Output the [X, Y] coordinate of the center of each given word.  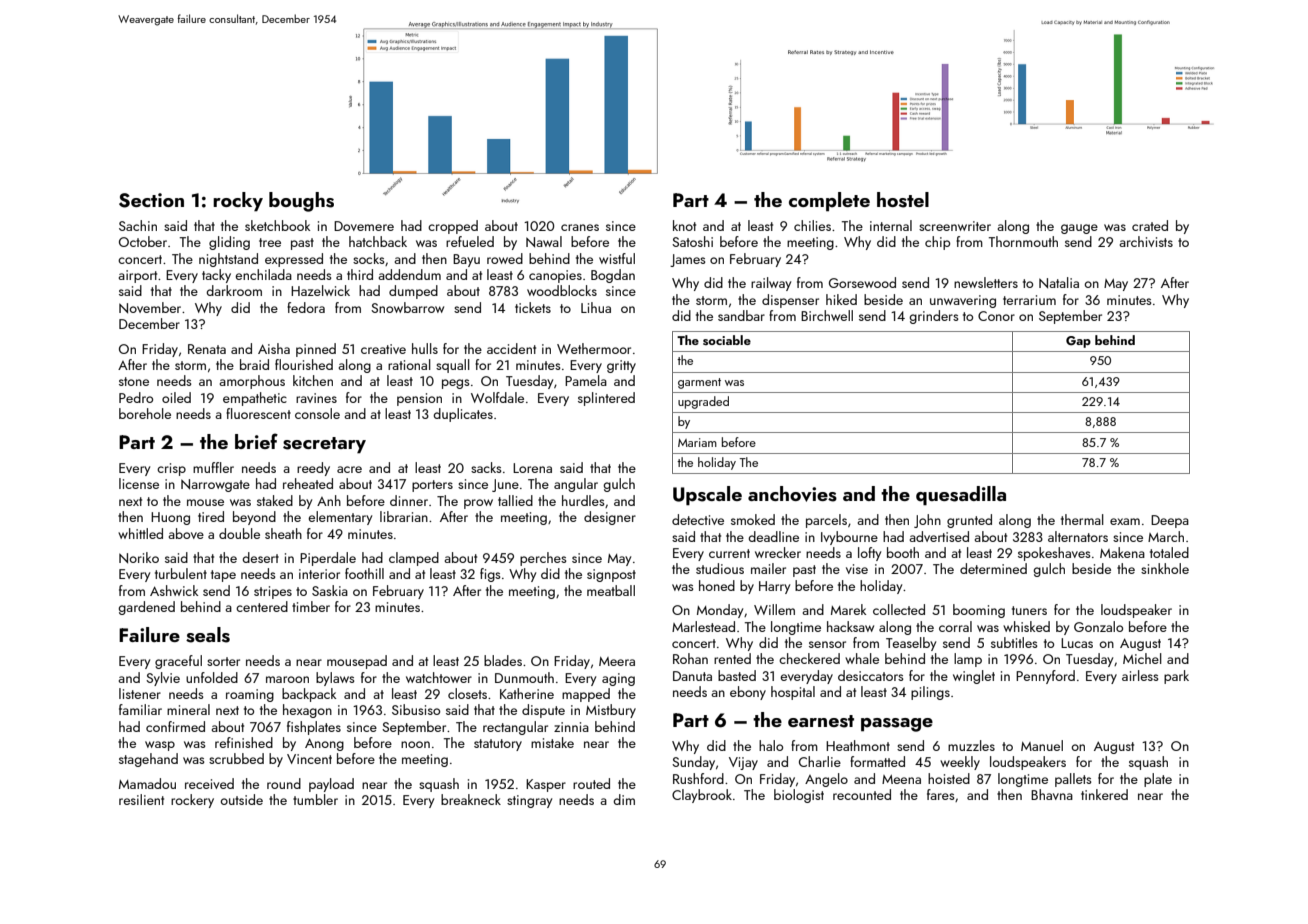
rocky [238, 202]
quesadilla [961, 496]
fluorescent [258, 413]
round [284, 783]
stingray [529, 801]
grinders [934, 317]
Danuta [692, 676]
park [1176, 677]
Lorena [532, 468]
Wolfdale [497, 397]
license [139, 483]
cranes [580, 227]
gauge [1079, 229]
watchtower [439, 677]
